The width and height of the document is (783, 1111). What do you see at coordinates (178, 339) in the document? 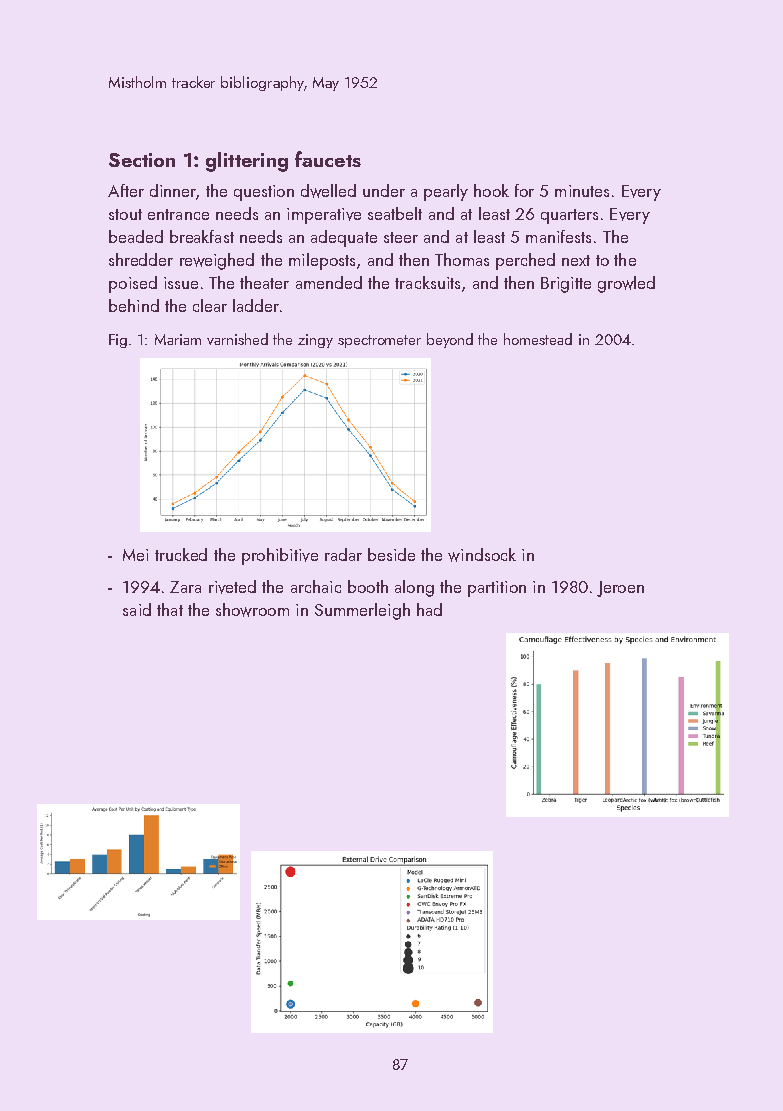
I see `Mariam` at bounding box center [178, 339].
